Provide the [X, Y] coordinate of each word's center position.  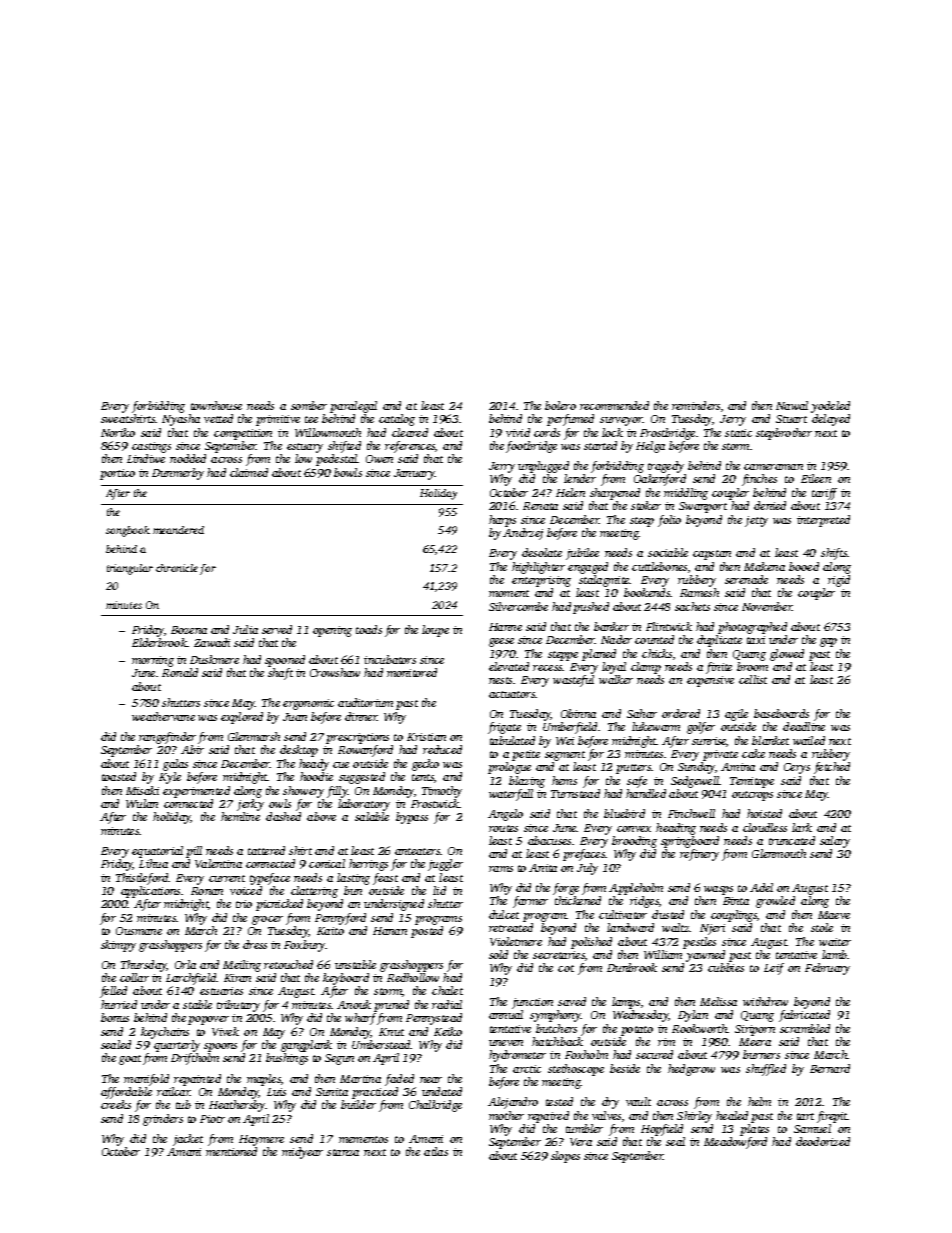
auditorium [365, 702]
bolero [560, 405]
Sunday [696, 768]
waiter [835, 942]
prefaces [584, 855]
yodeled [830, 407]
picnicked [279, 905]
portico [117, 474]
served [277, 629]
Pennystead [434, 1019]
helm [759, 1101]
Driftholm [195, 1059]
